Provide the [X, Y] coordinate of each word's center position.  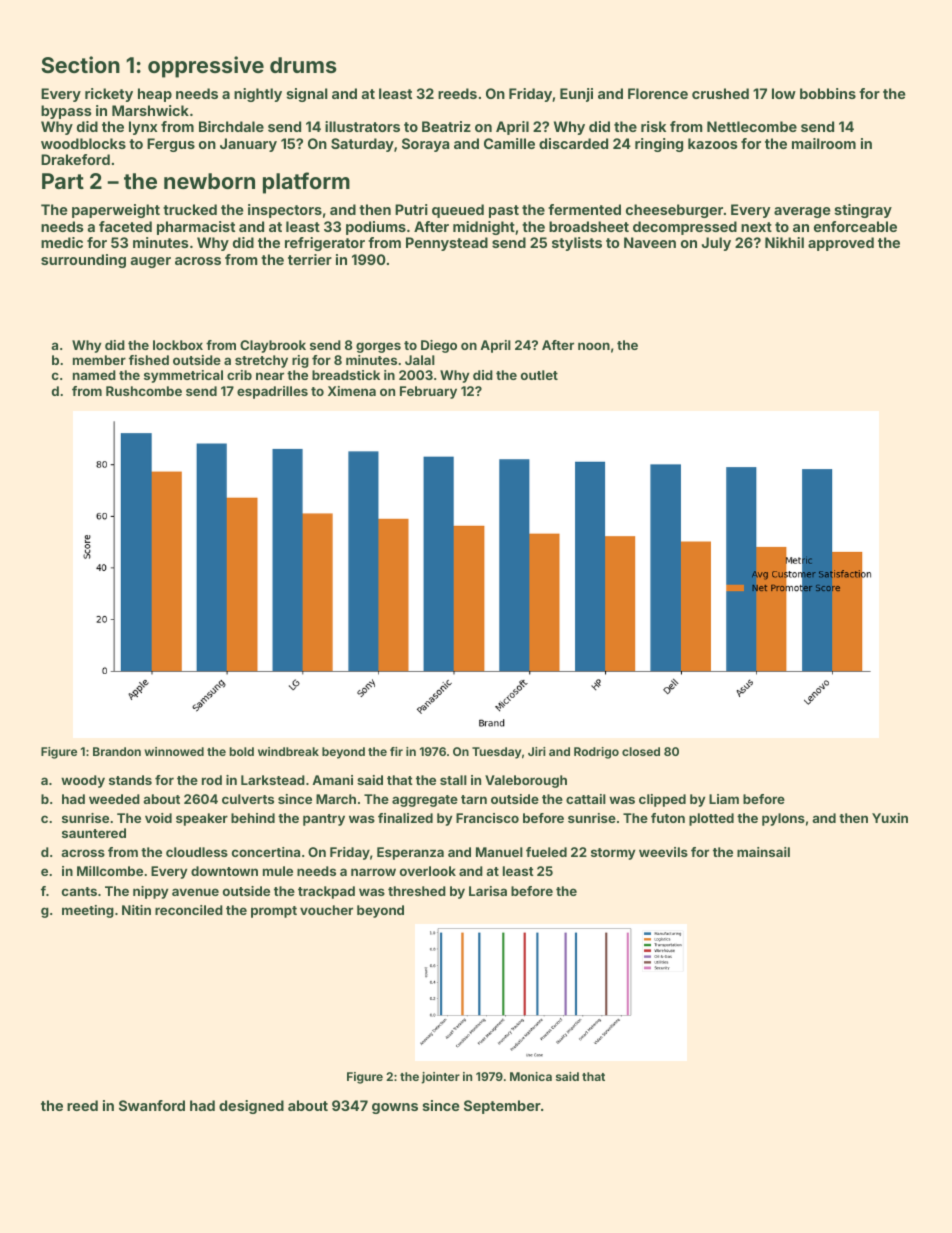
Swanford [152, 1105]
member [99, 360]
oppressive [206, 67]
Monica [531, 1076]
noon [594, 346]
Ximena [352, 391]
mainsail [763, 852]
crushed [720, 93]
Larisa [488, 891]
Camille [509, 143]
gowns [395, 1108]
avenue [195, 892]
